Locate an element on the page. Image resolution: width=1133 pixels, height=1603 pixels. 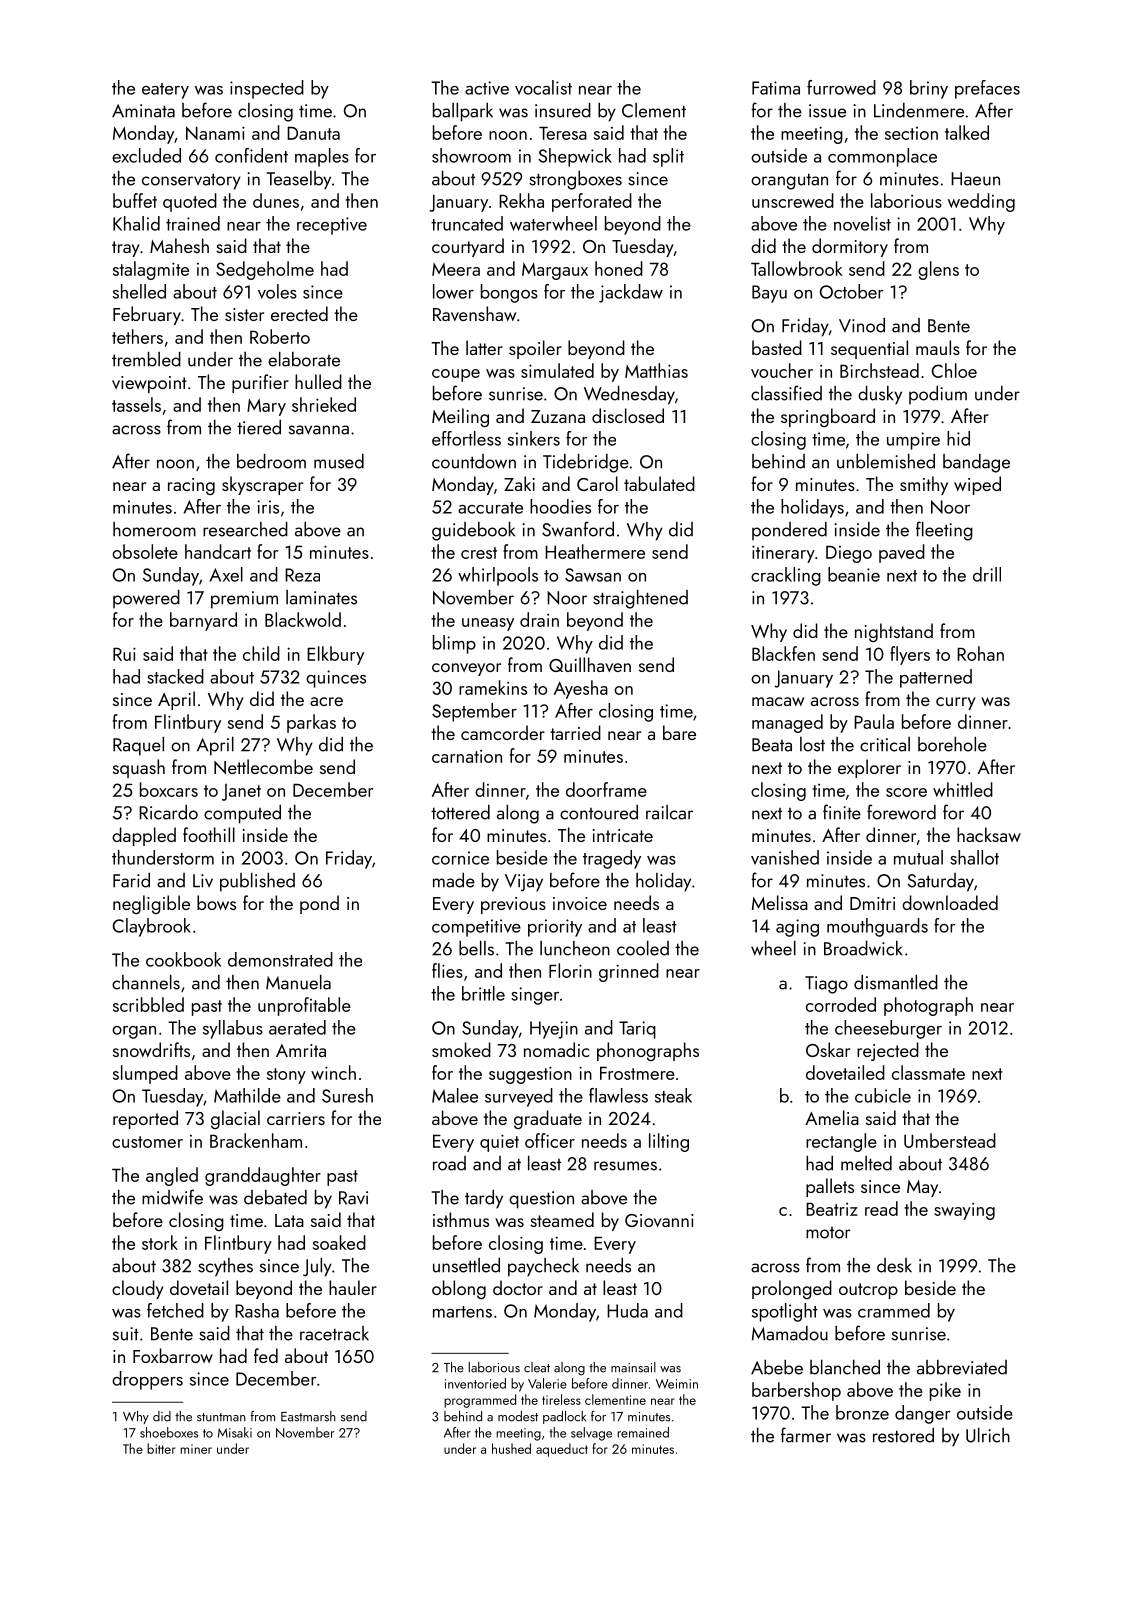
drill is located at coordinates (987, 574).
